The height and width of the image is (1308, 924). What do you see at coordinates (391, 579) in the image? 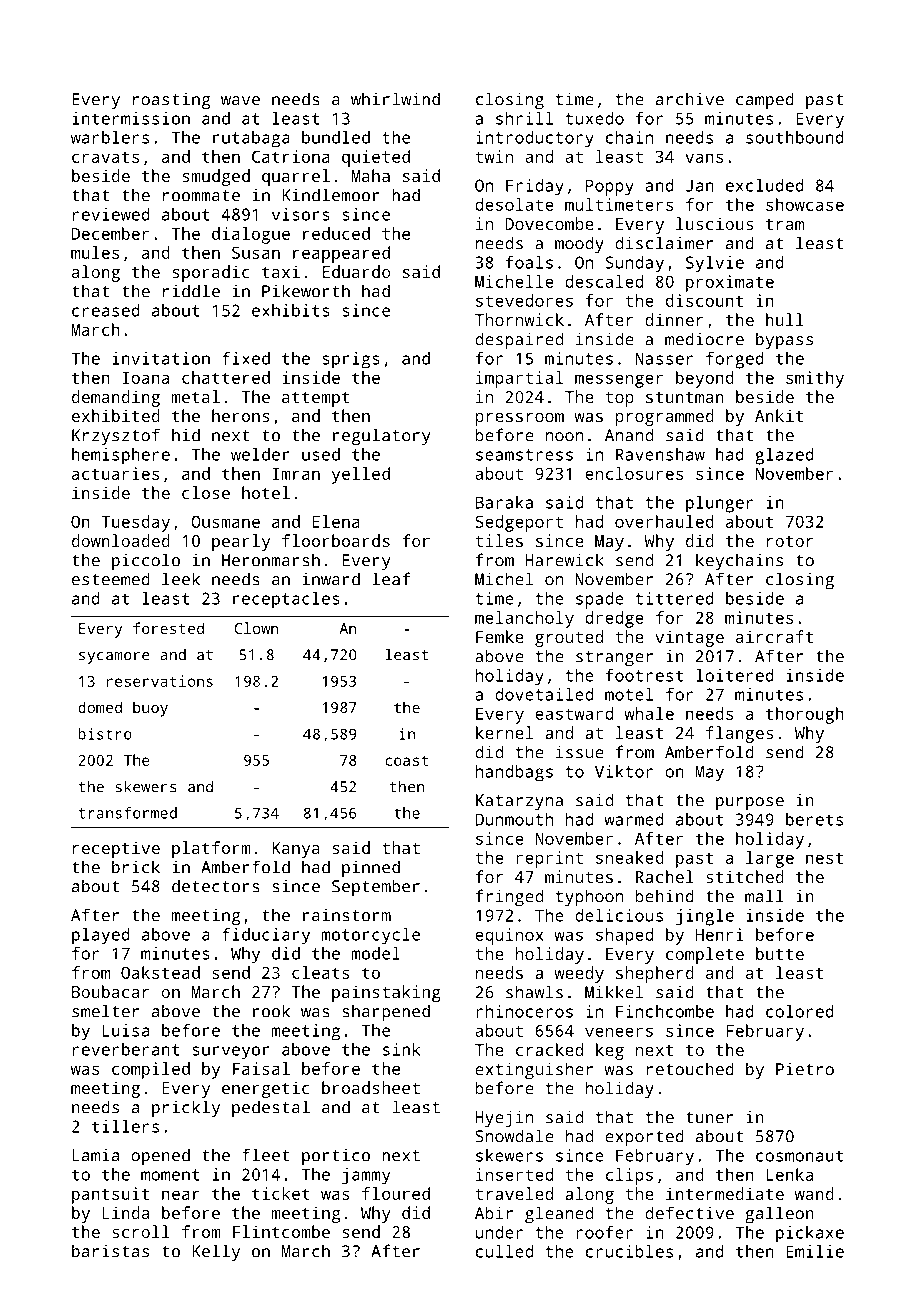
I see `leaf` at bounding box center [391, 579].
